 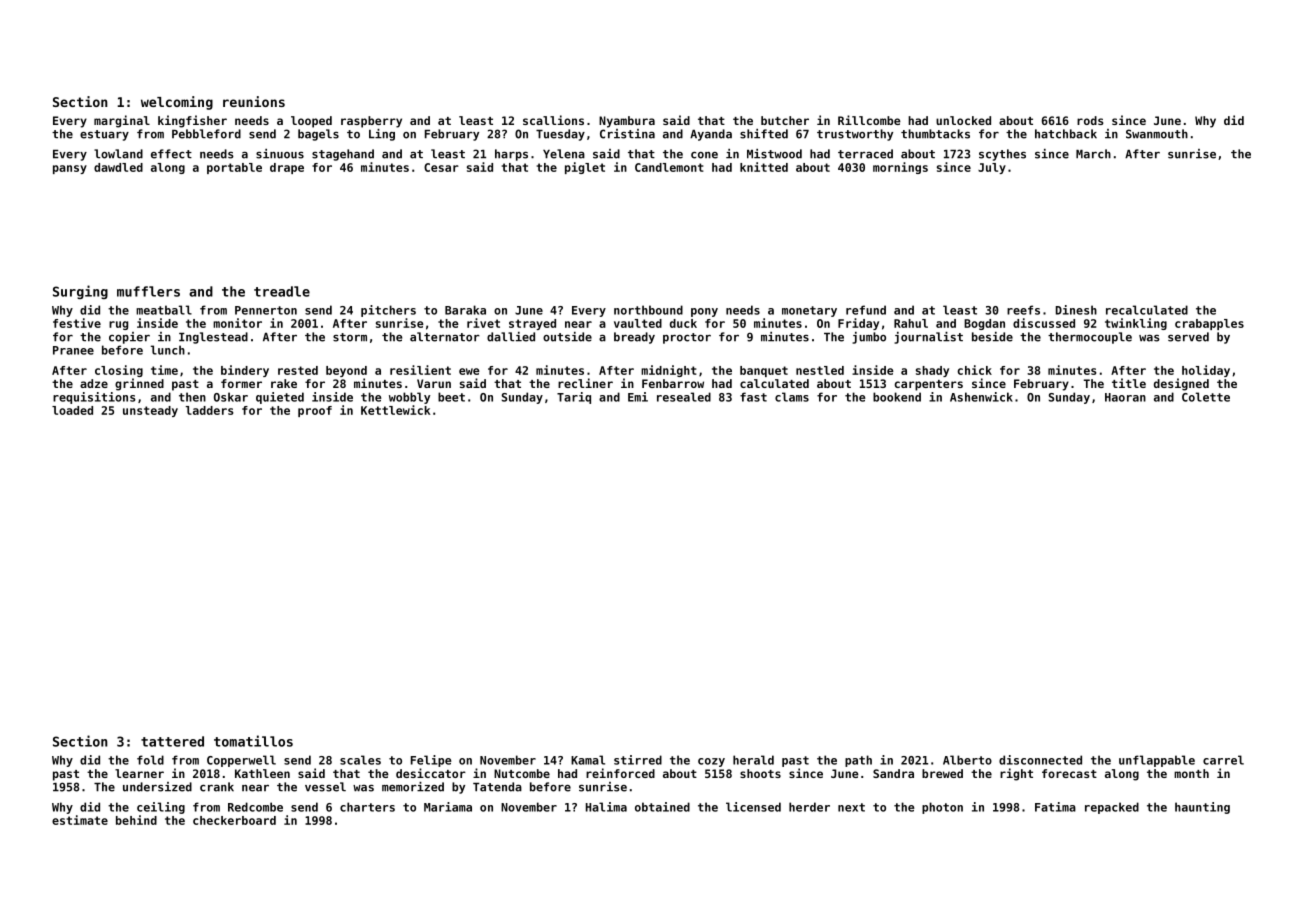 What do you see at coordinates (792, 397) in the page?
I see `clams` at bounding box center [792, 397].
